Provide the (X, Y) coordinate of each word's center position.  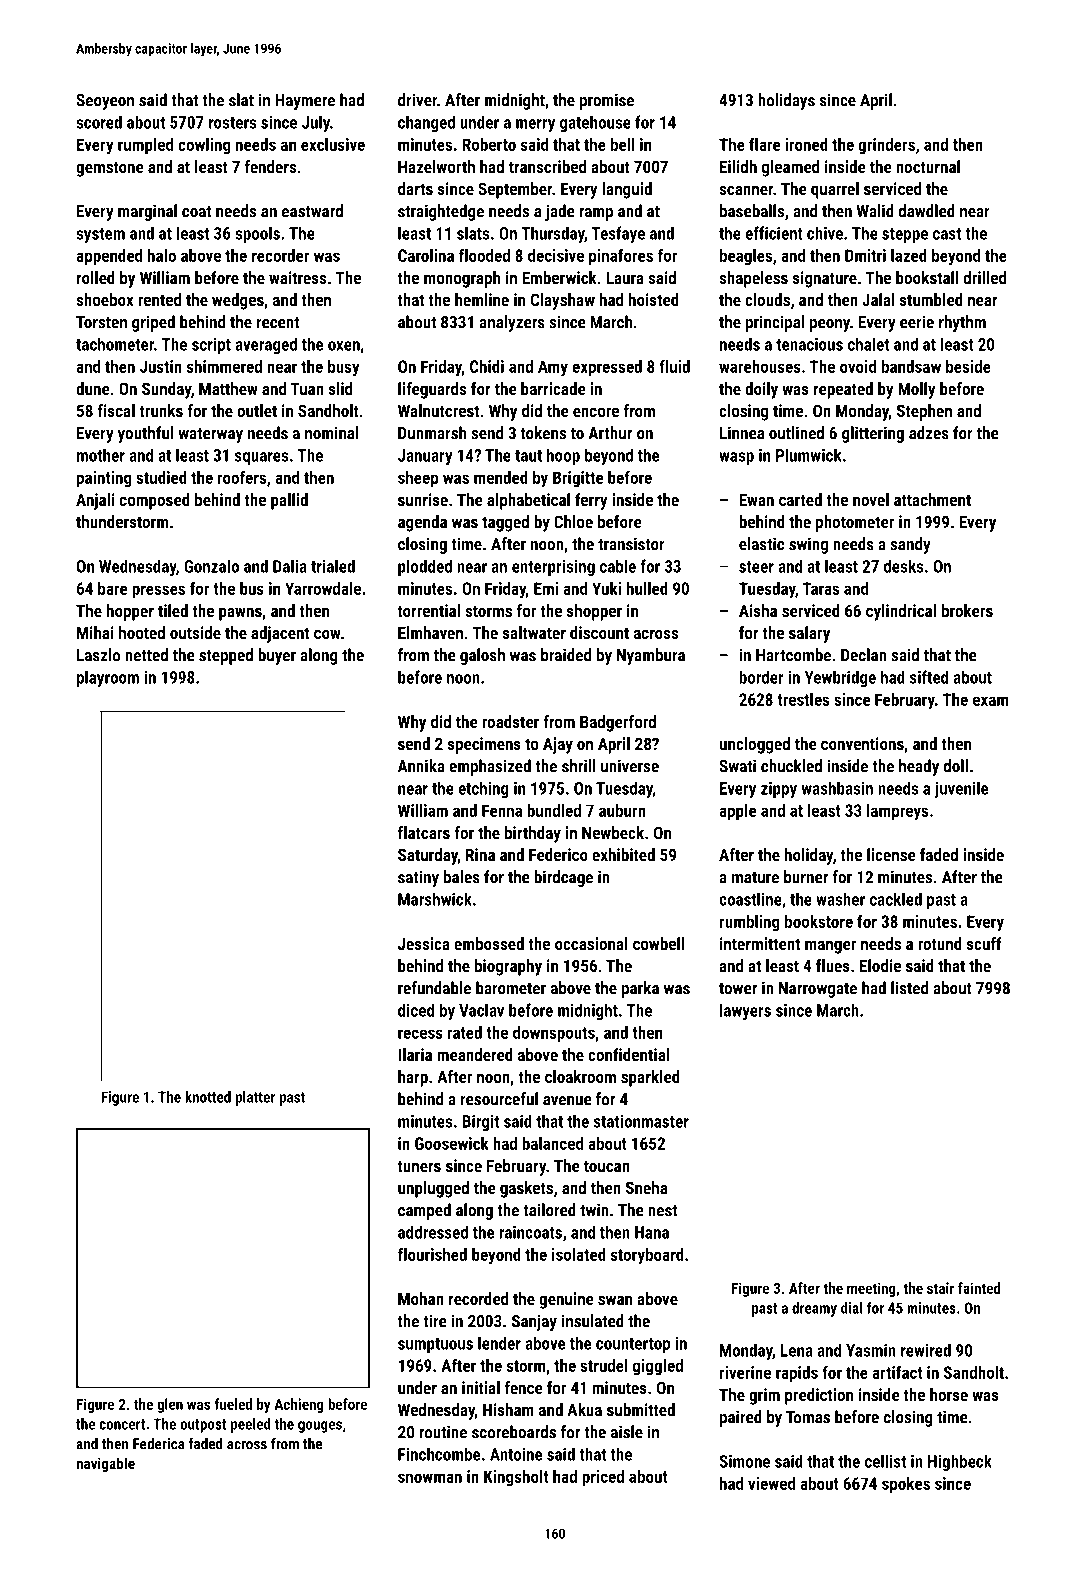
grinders (886, 146)
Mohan (421, 1298)
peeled (251, 1425)
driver (417, 100)
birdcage (563, 878)
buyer (277, 656)
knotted (208, 1097)
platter (255, 1098)
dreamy (814, 1309)
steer (756, 567)
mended (501, 477)
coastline (750, 899)
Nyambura (651, 656)
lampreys (897, 812)
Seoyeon (105, 102)
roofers (242, 477)
